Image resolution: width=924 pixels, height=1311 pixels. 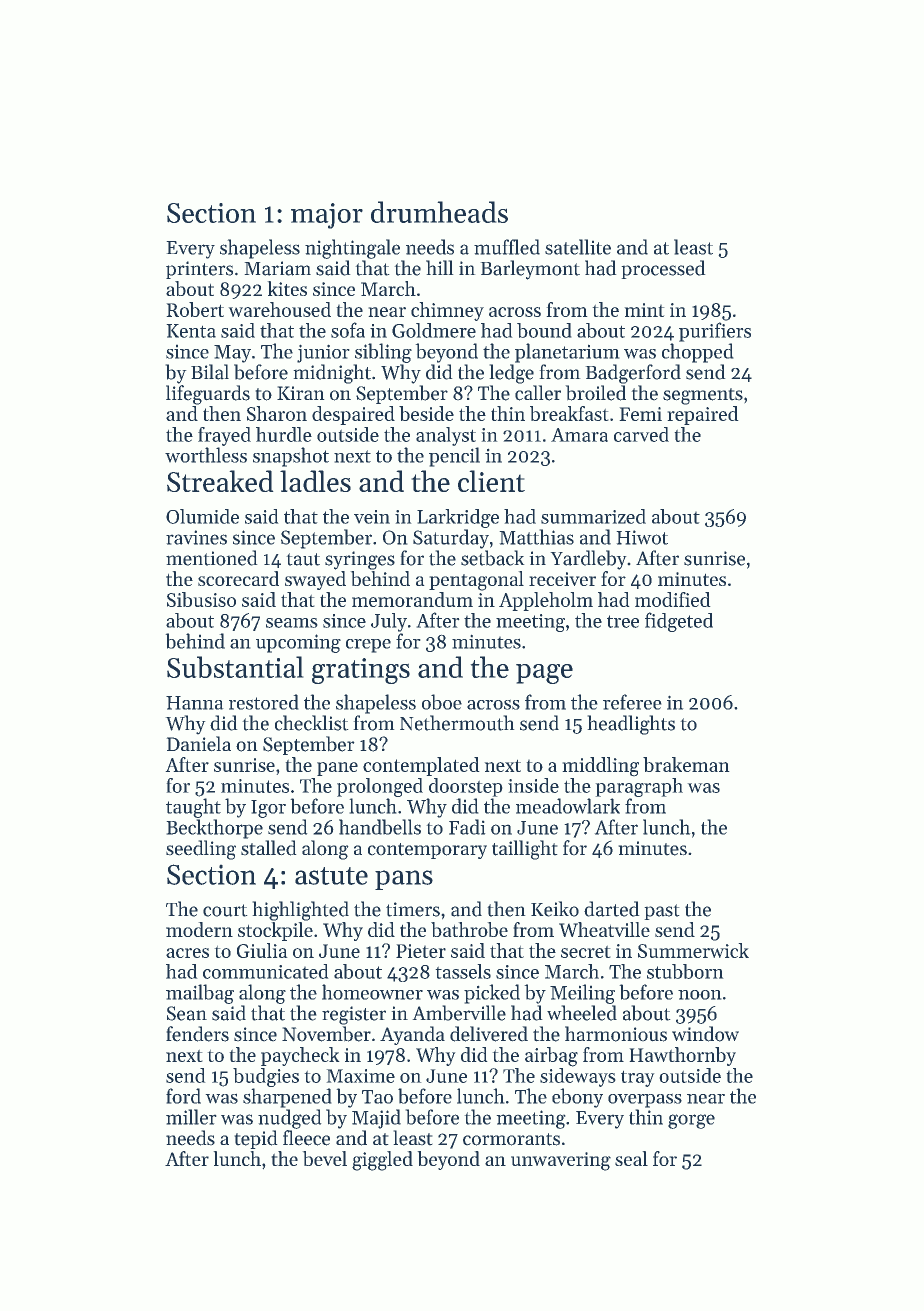 What do you see at coordinates (578, 247) in the document?
I see `satellite` at bounding box center [578, 247].
